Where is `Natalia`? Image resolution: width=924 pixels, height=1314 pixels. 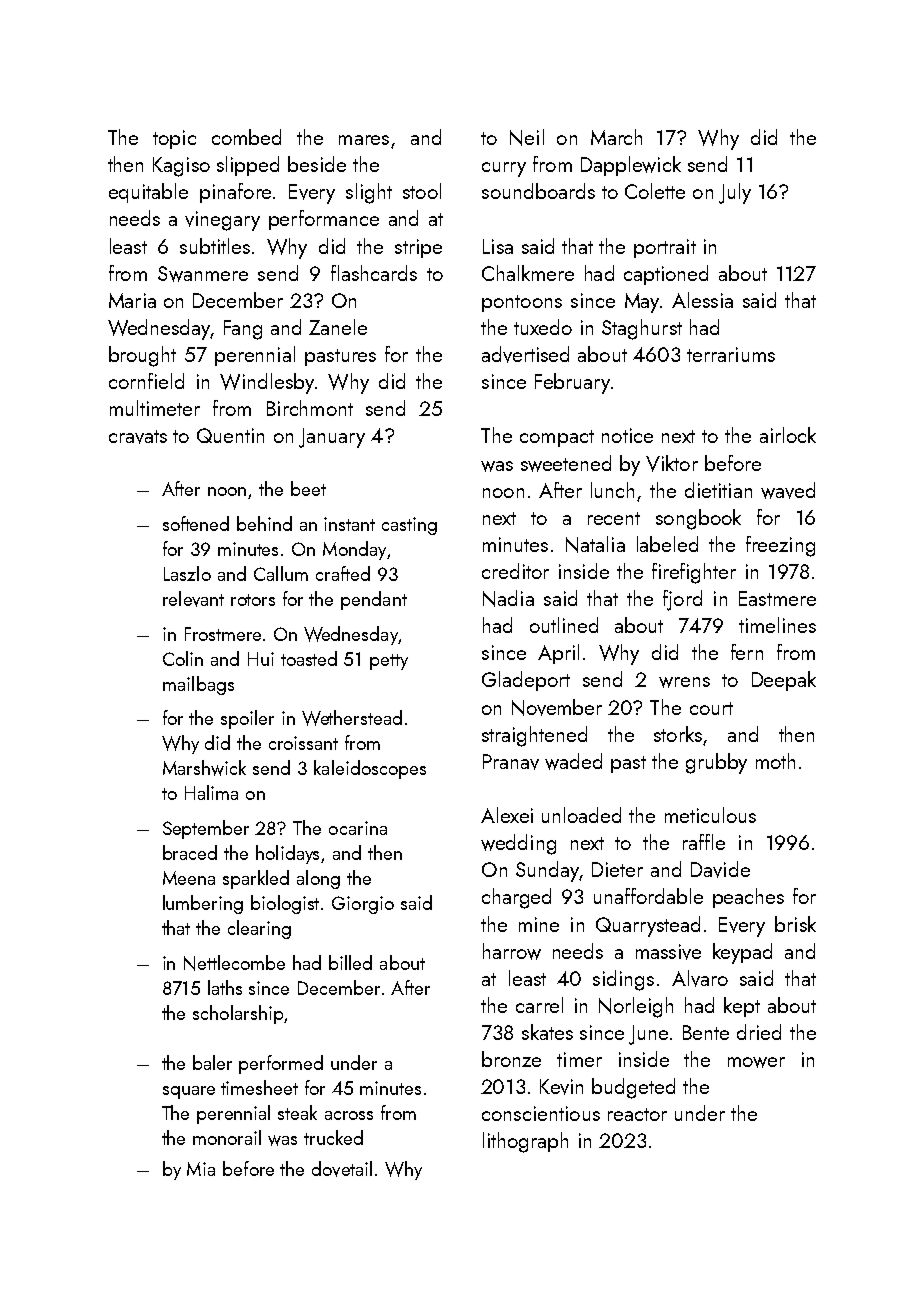
Natalia is located at coordinates (595, 544).
